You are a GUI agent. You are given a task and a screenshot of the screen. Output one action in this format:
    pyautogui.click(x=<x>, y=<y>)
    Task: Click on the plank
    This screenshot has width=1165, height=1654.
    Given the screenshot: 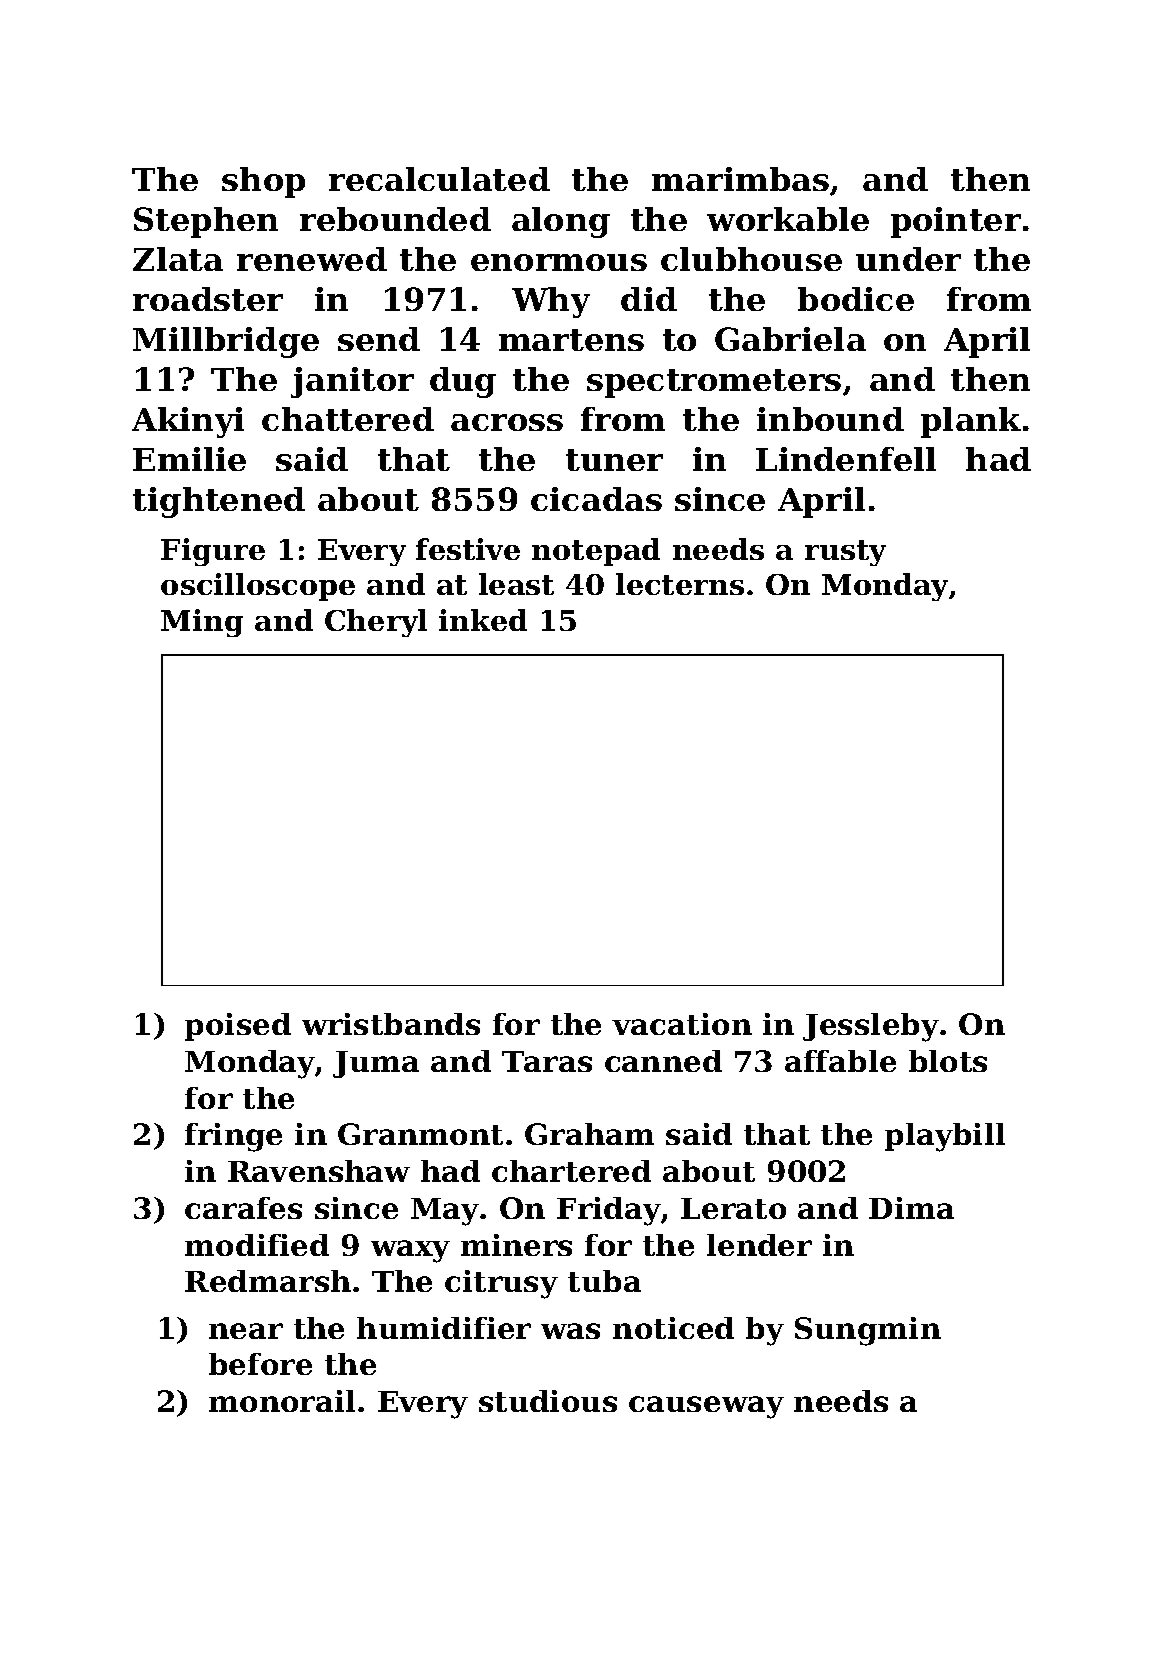 What is the action you would take?
    pyautogui.click(x=971, y=422)
